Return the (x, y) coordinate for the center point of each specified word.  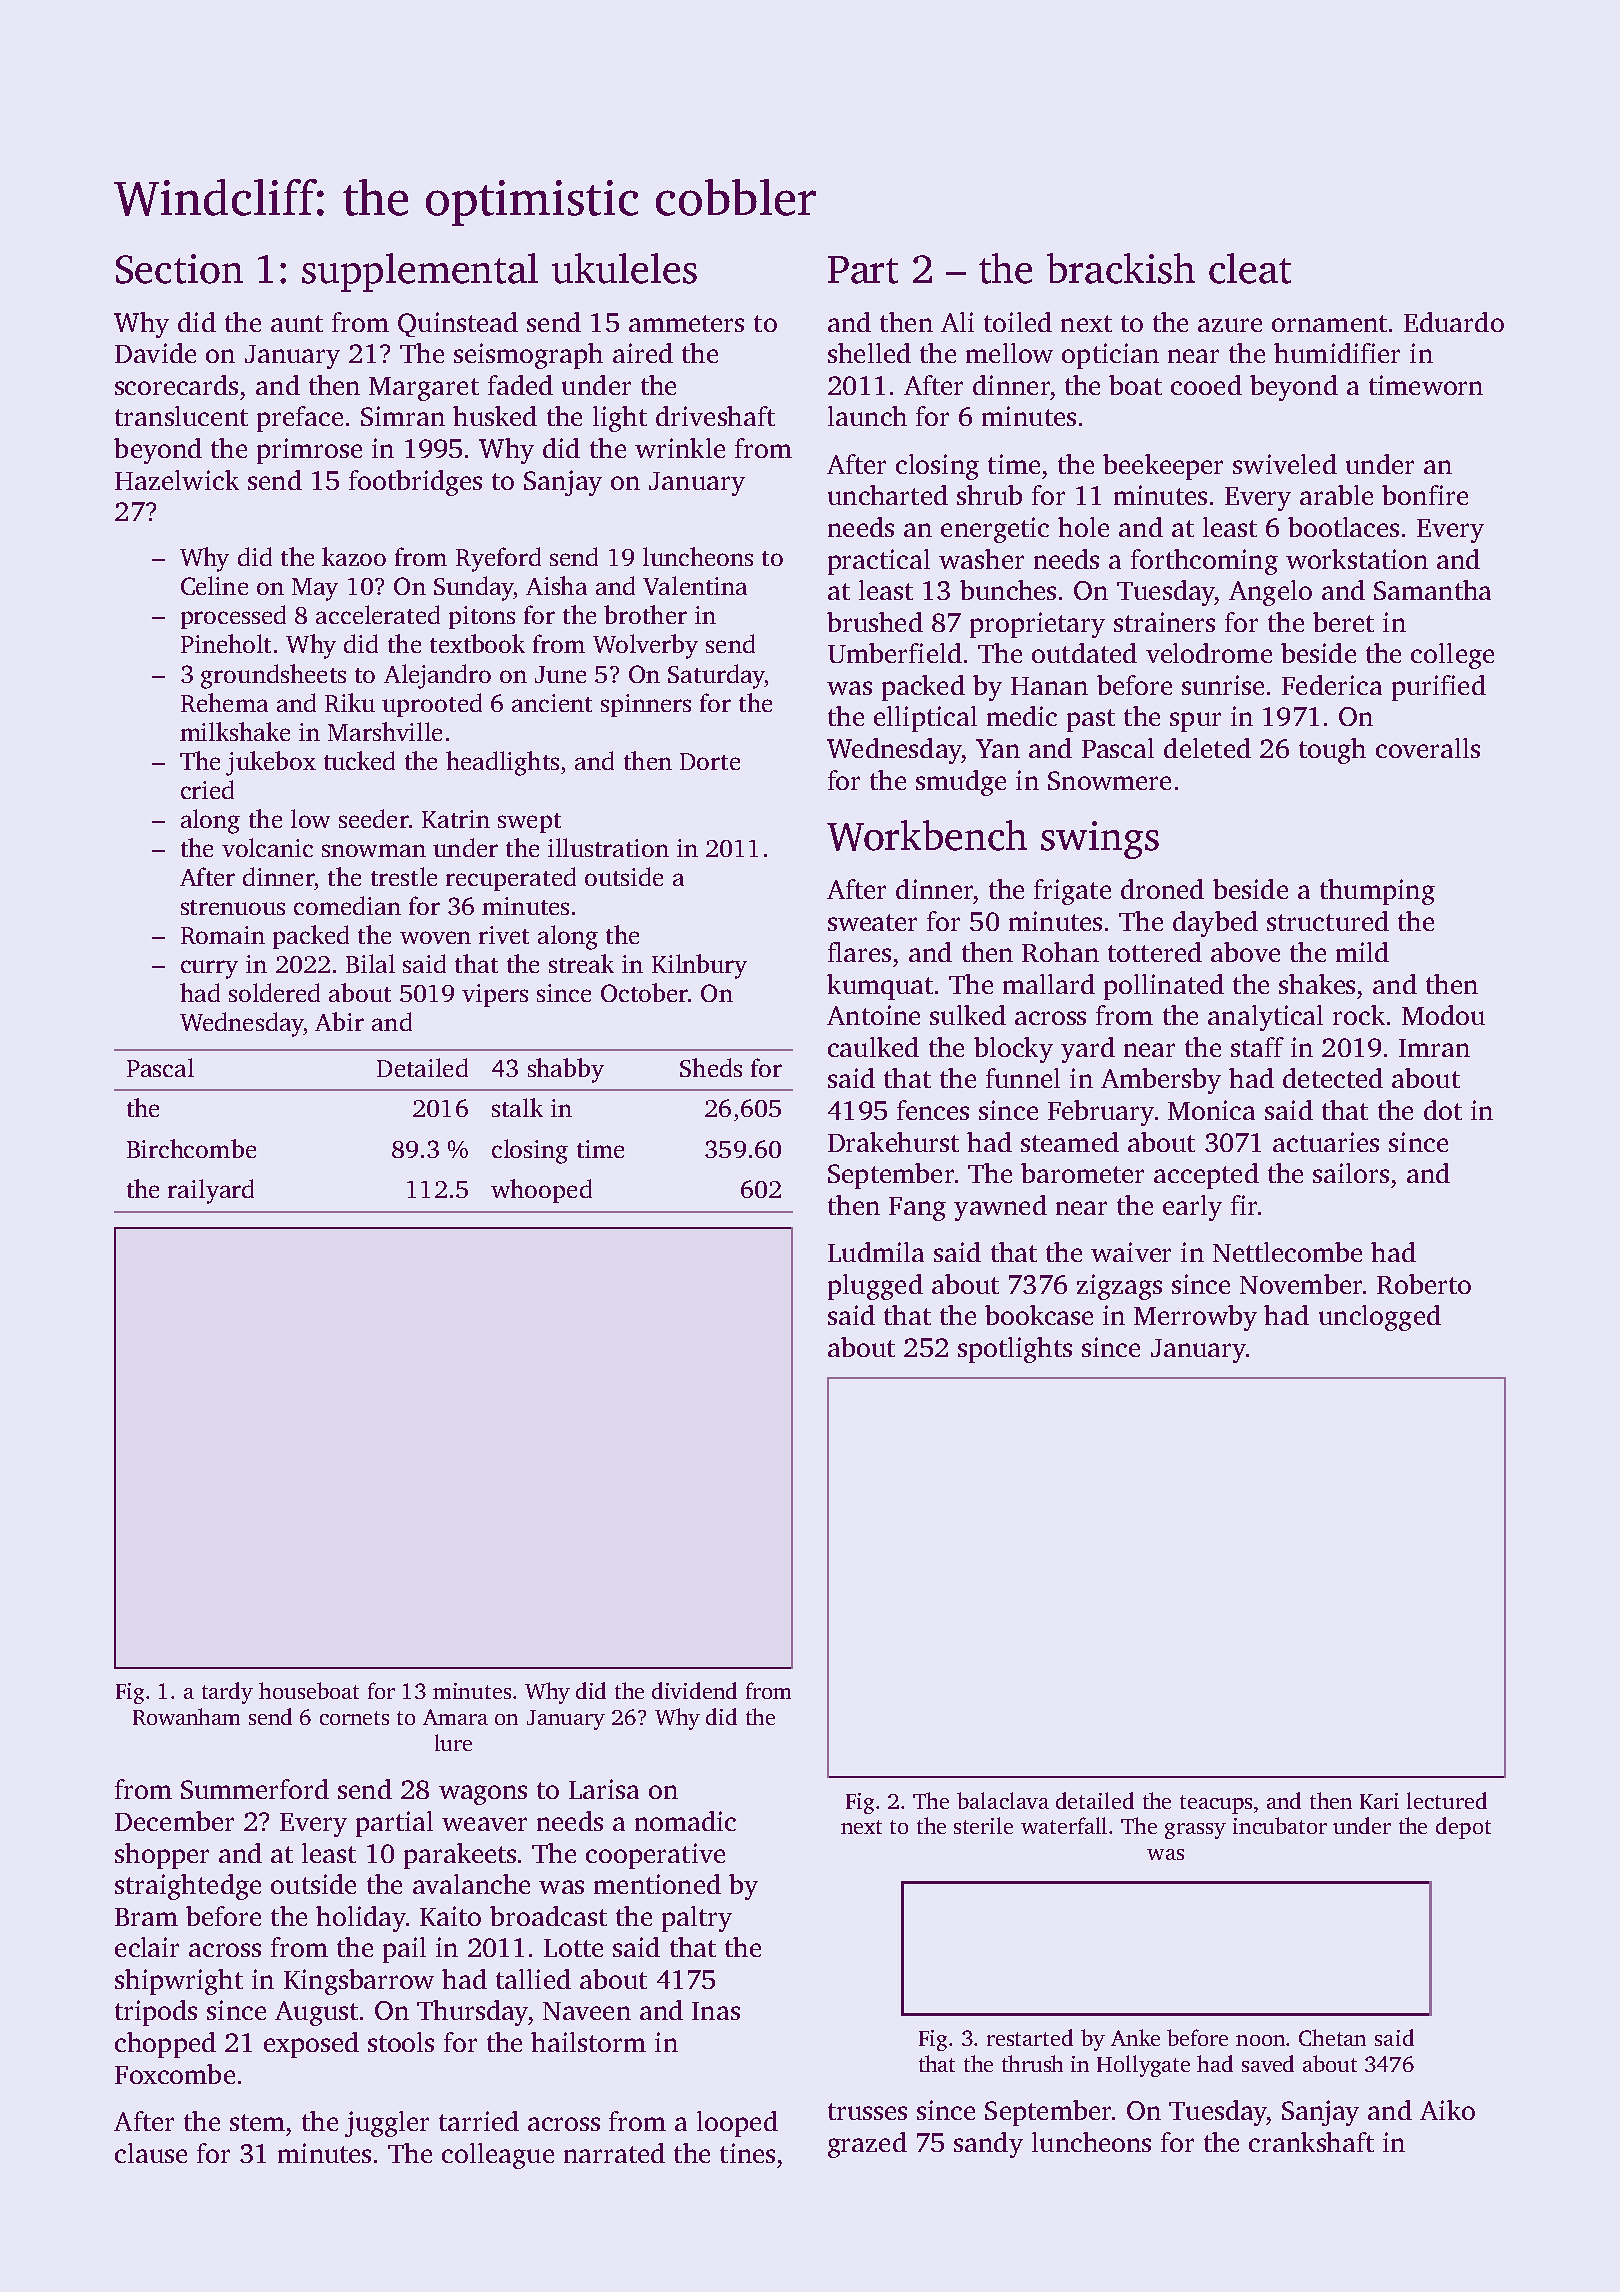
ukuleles (624, 268)
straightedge (188, 1887)
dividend (694, 1690)
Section (179, 269)
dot (1443, 1110)
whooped (541, 1191)
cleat (1250, 268)
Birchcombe (191, 1148)
